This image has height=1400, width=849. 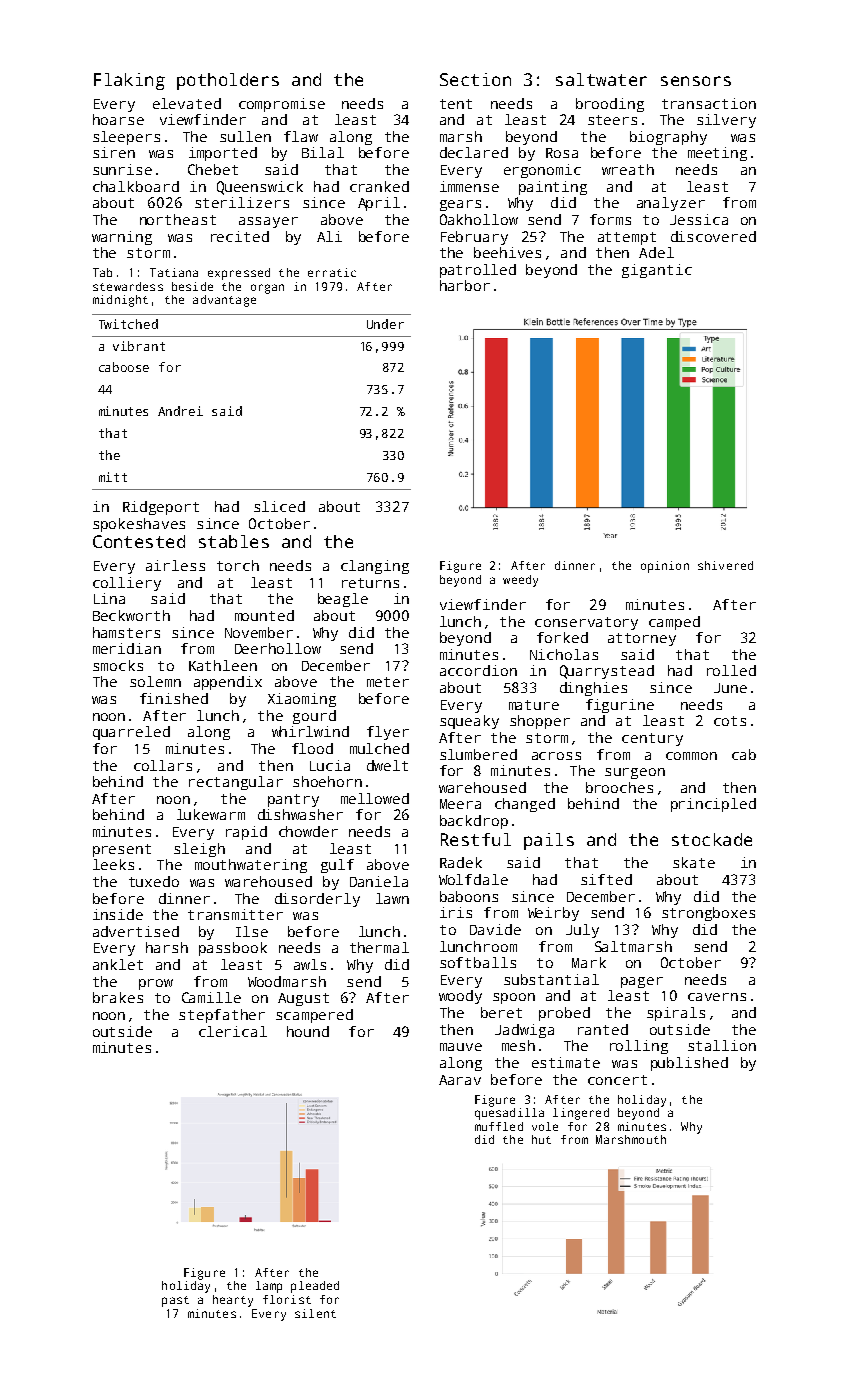 What do you see at coordinates (713, 805) in the image?
I see `principled` at bounding box center [713, 805].
